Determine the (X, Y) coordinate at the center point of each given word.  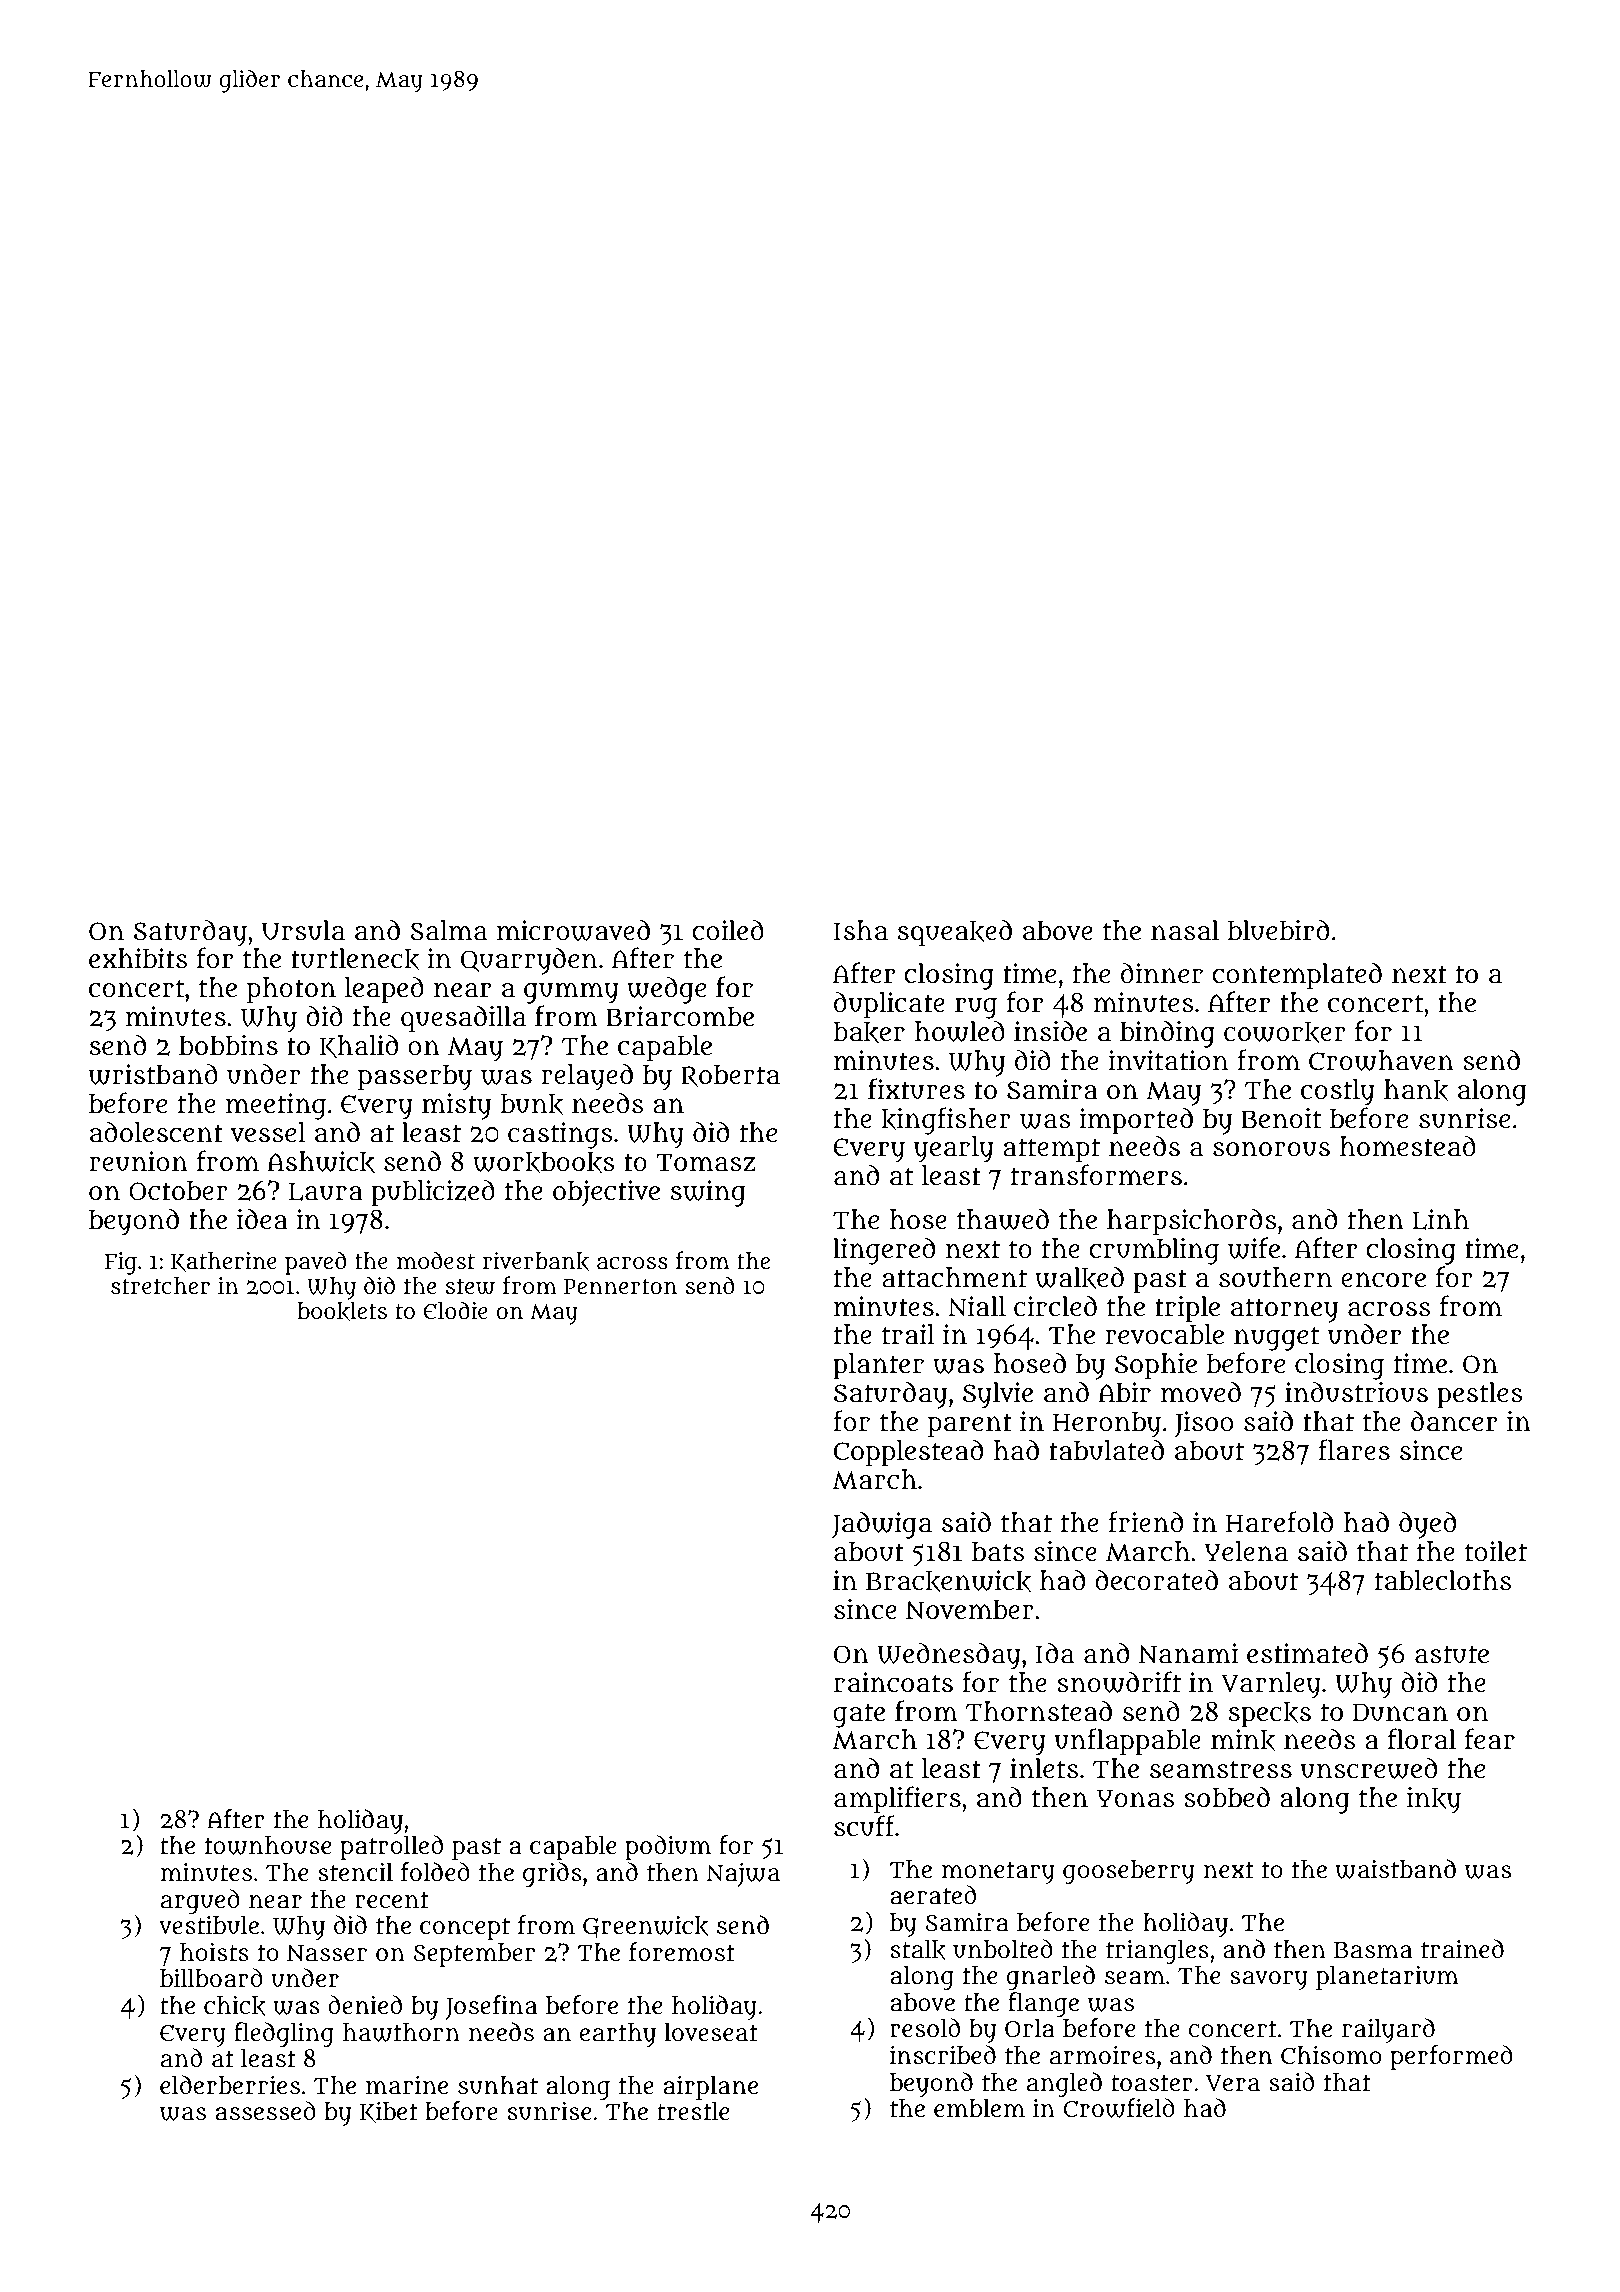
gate (859, 1715)
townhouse (268, 1845)
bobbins (228, 1045)
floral (1422, 1739)
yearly (954, 1149)
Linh (1440, 1219)
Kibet (389, 2112)
